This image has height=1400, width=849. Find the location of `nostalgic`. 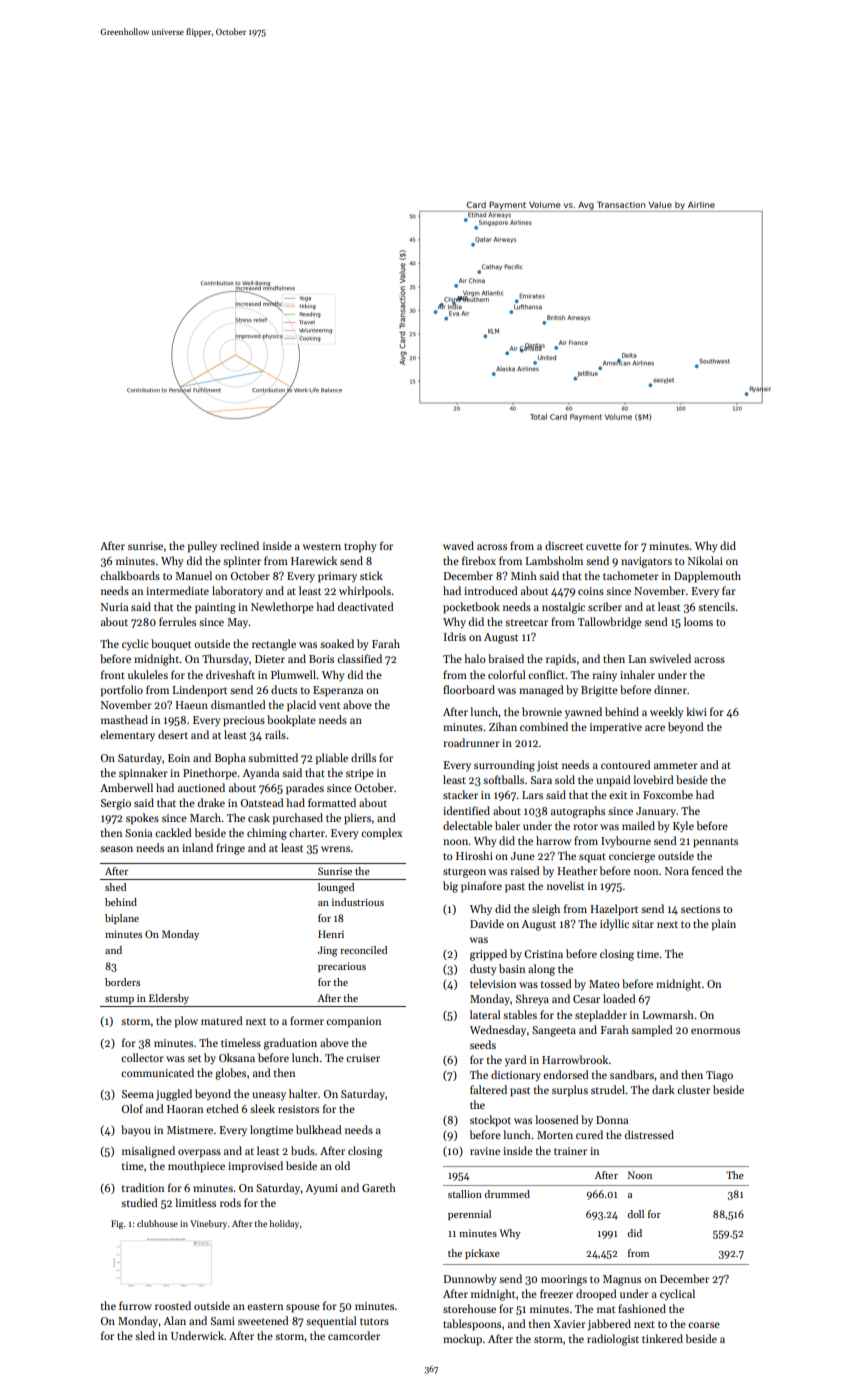

nostalgic is located at coordinates (563, 608).
